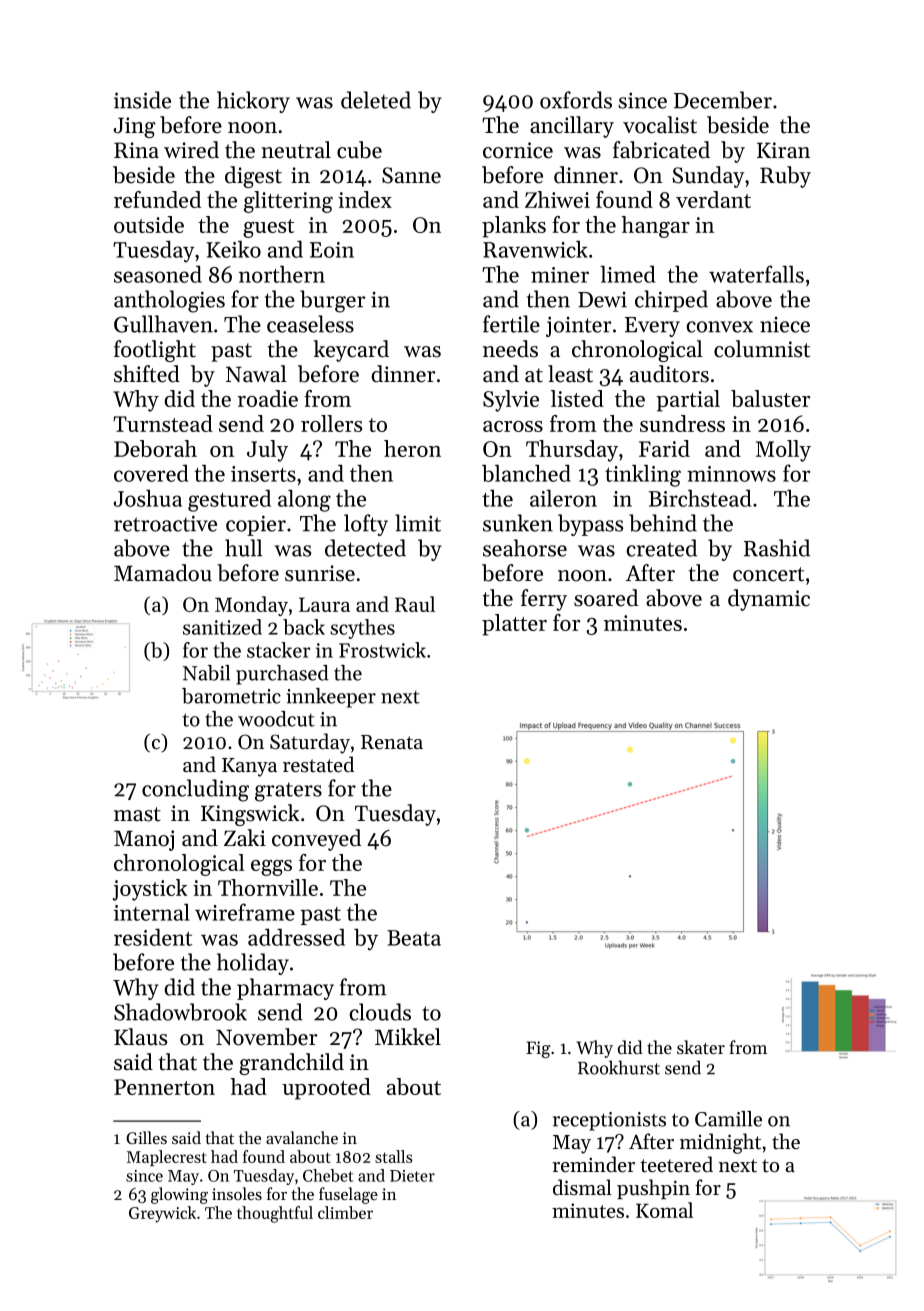 Image resolution: width=924 pixels, height=1311 pixels. What do you see at coordinates (275, 1214) in the page?
I see `thoughtful` at bounding box center [275, 1214].
